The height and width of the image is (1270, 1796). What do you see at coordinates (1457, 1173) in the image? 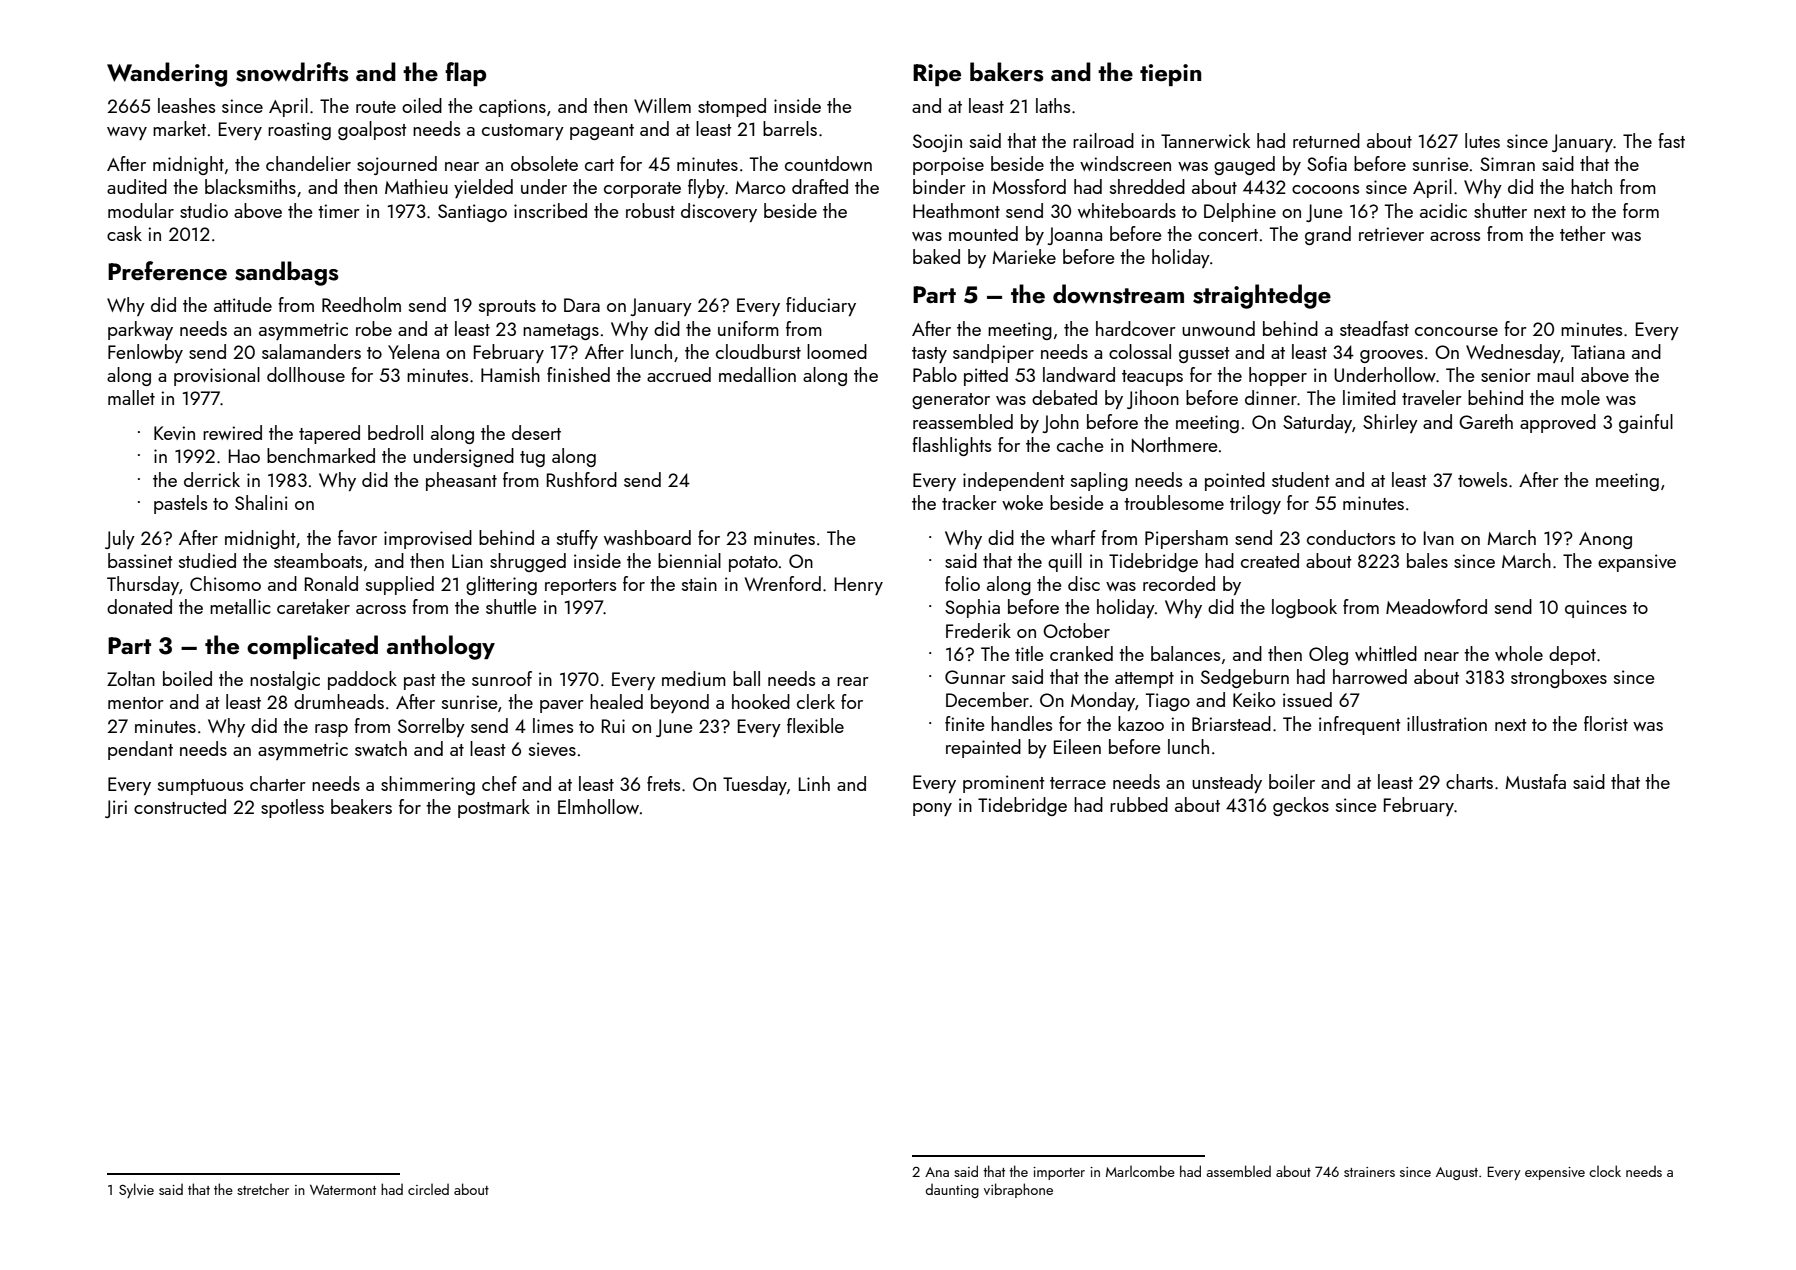
I see `August` at bounding box center [1457, 1173].
